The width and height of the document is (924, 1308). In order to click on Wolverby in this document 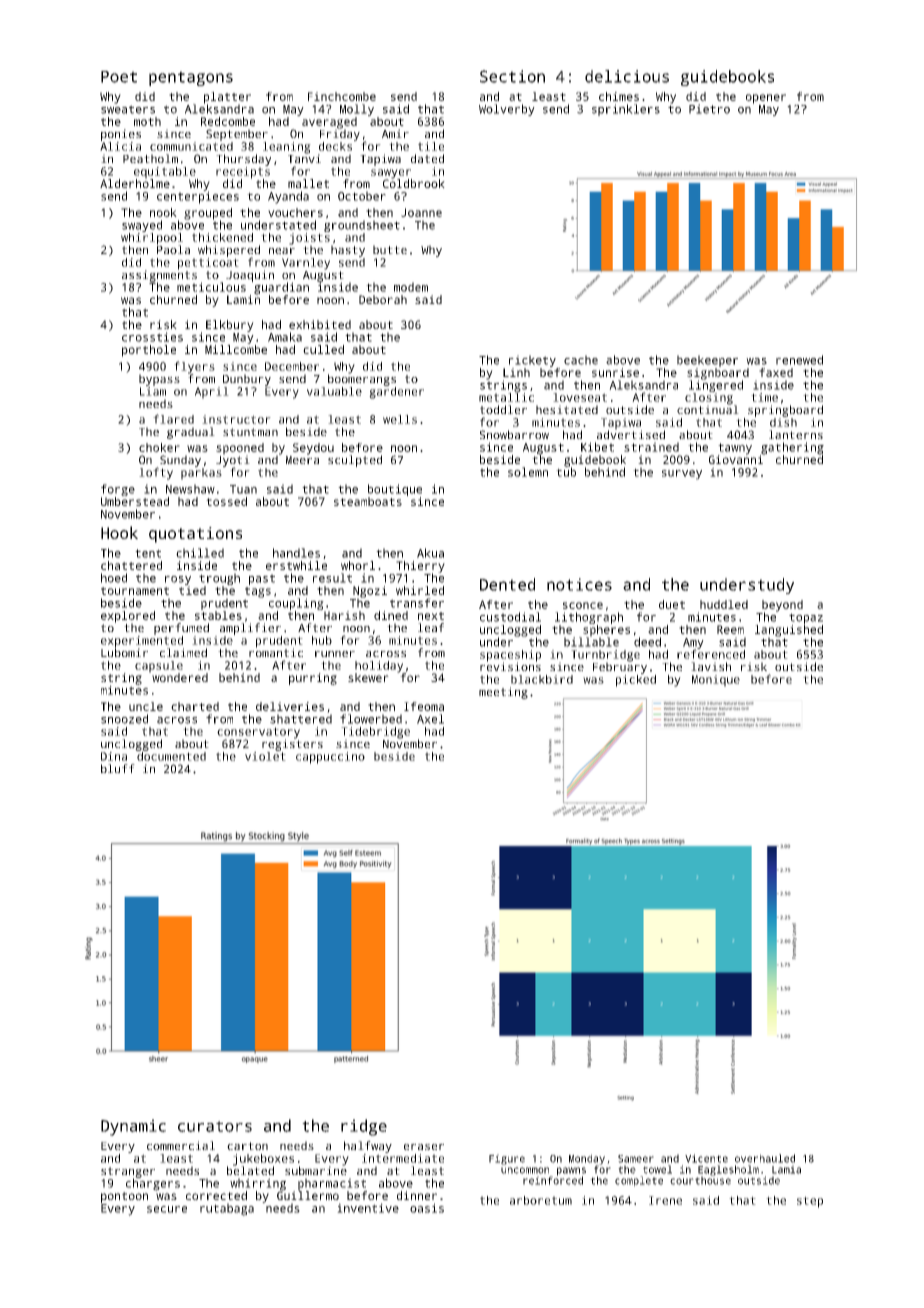, I will do `click(507, 110)`.
